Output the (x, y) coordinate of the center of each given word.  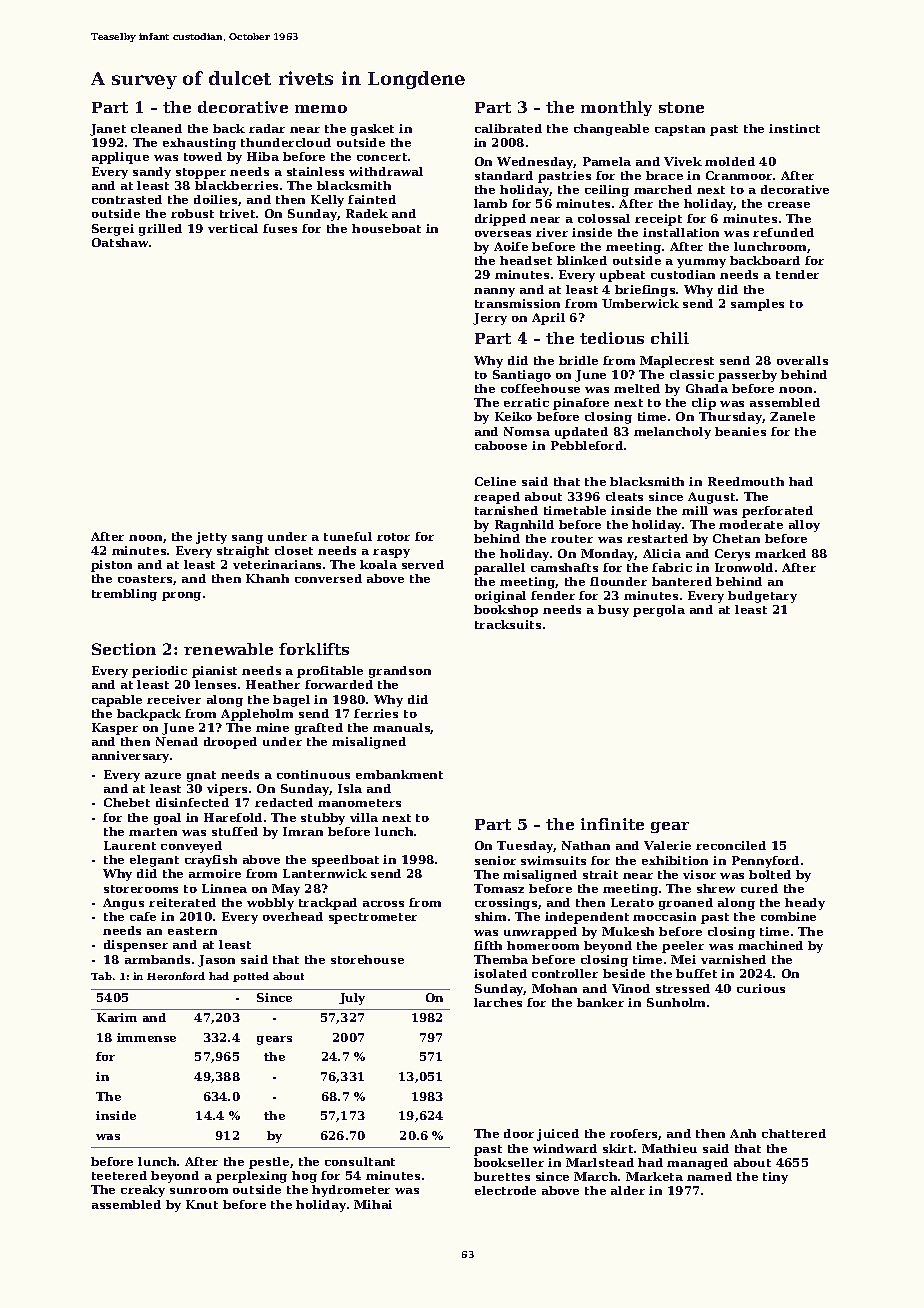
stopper (201, 173)
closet (294, 550)
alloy (804, 526)
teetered (119, 1175)
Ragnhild (524, 526)
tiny (775, 1178)
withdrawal (386, 171)
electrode (505, 1190)
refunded (783, 232)
